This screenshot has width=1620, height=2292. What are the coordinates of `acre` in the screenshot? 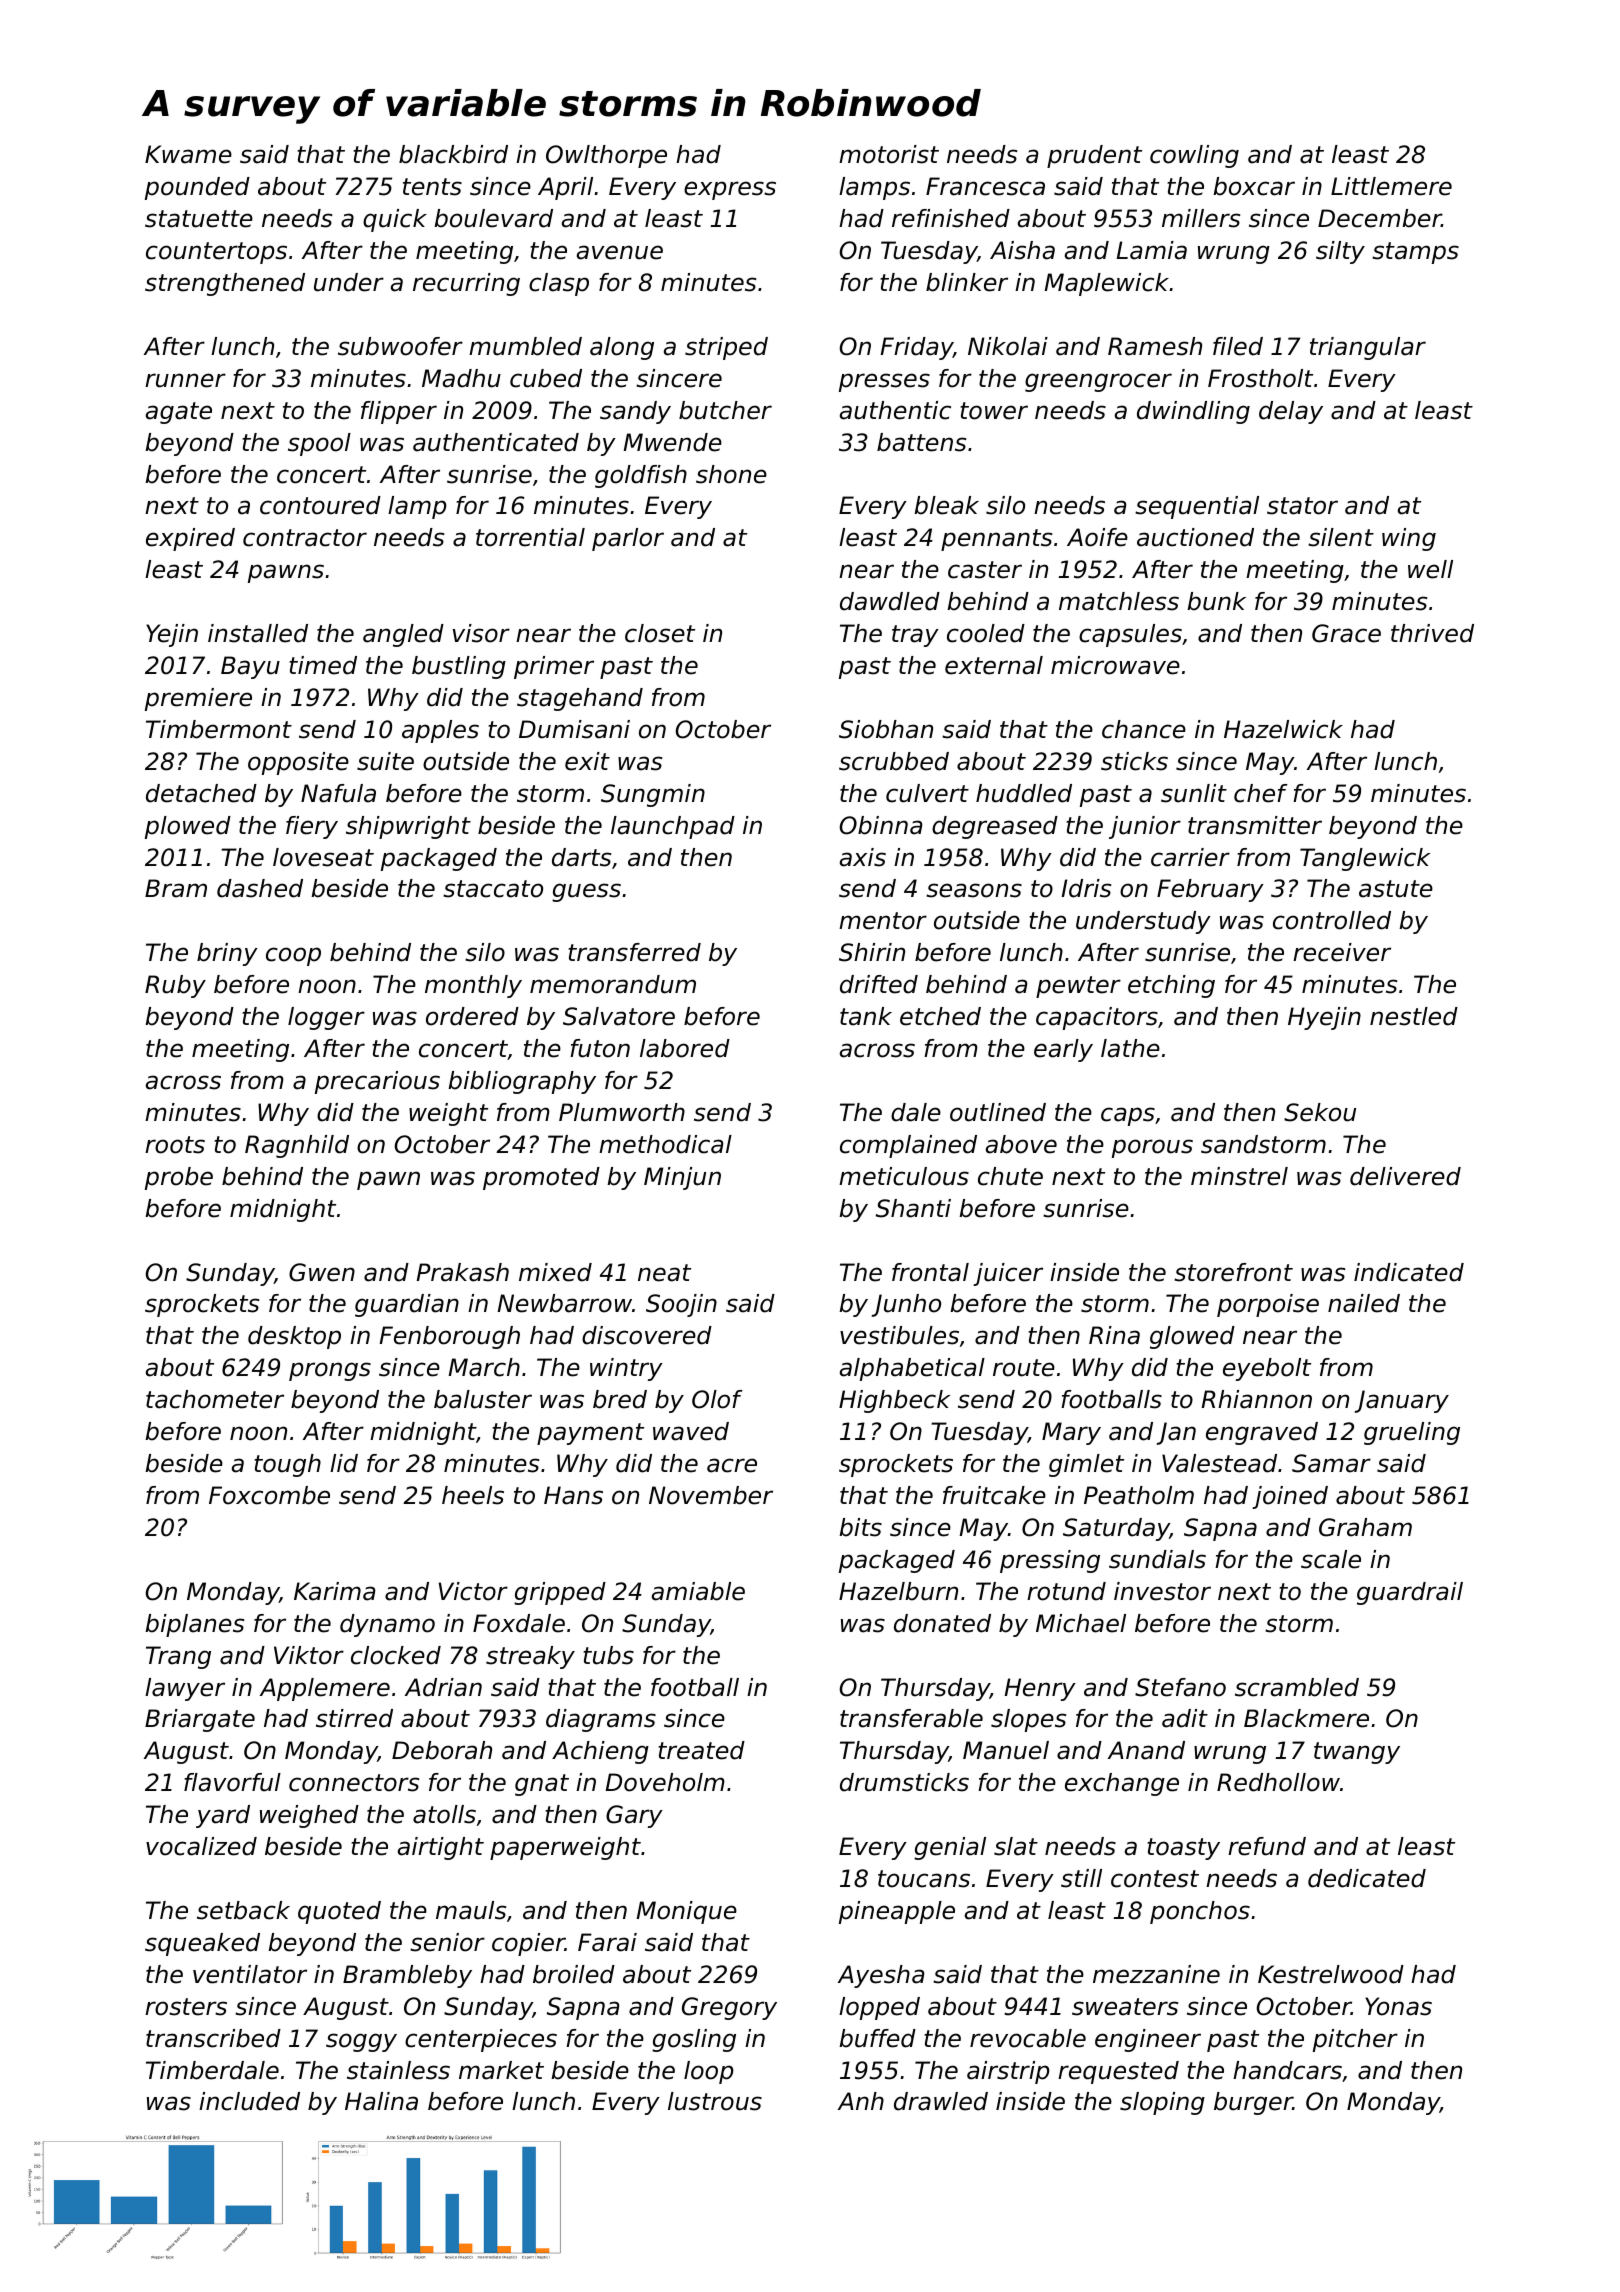 It's located at (732, 1465).
